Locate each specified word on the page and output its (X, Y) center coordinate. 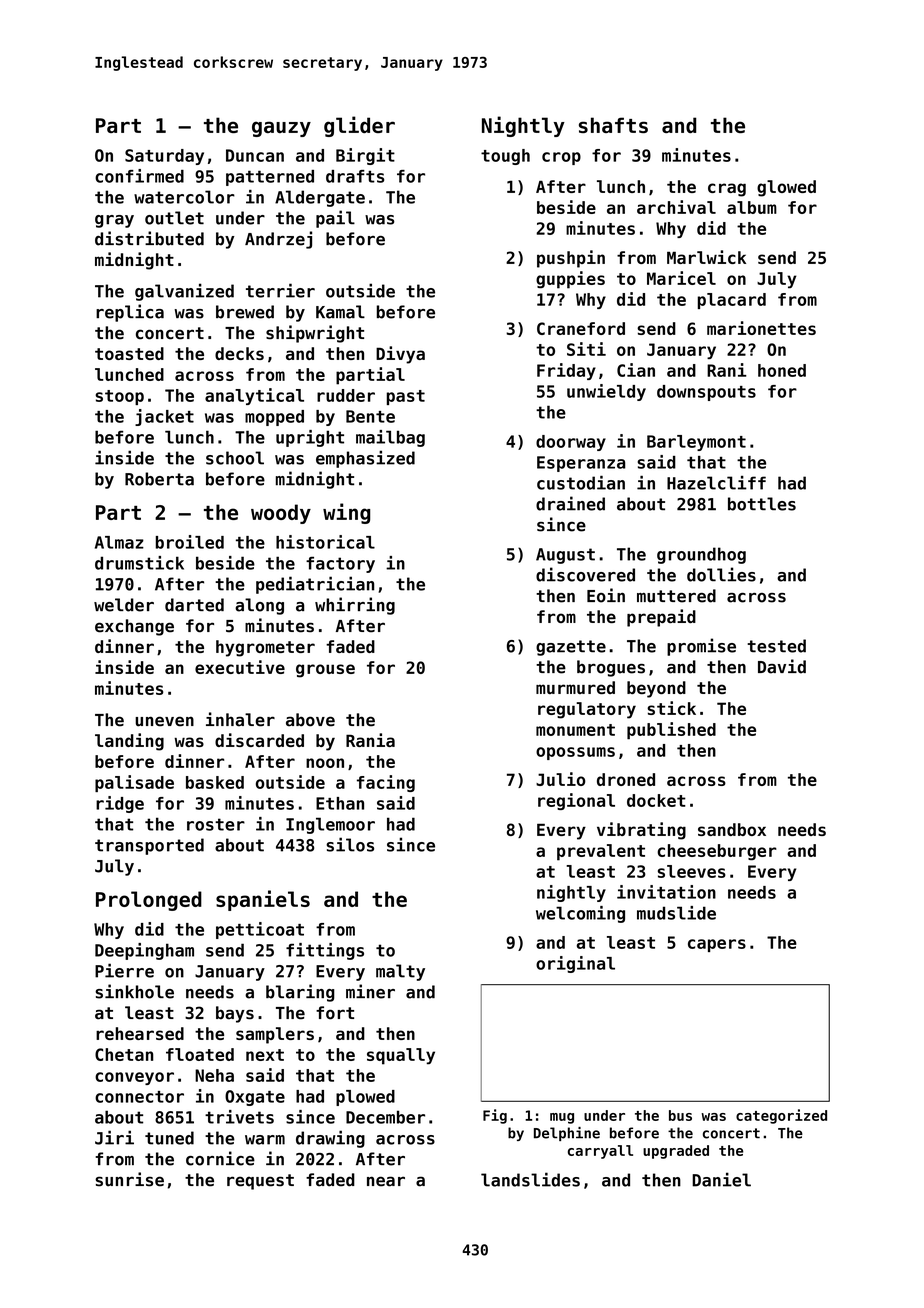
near (386, 1181)
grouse (325, 671)
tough (505, 157)
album (752, 207)
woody (281, 514)
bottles (762, 504)
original (575, 964)
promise (701, 647)
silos (350, 844)
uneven (164, 721)
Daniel (721, 1179)
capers (717, 945)
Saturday (164, 157)
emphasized (365, 459)
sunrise (129, 1179)
